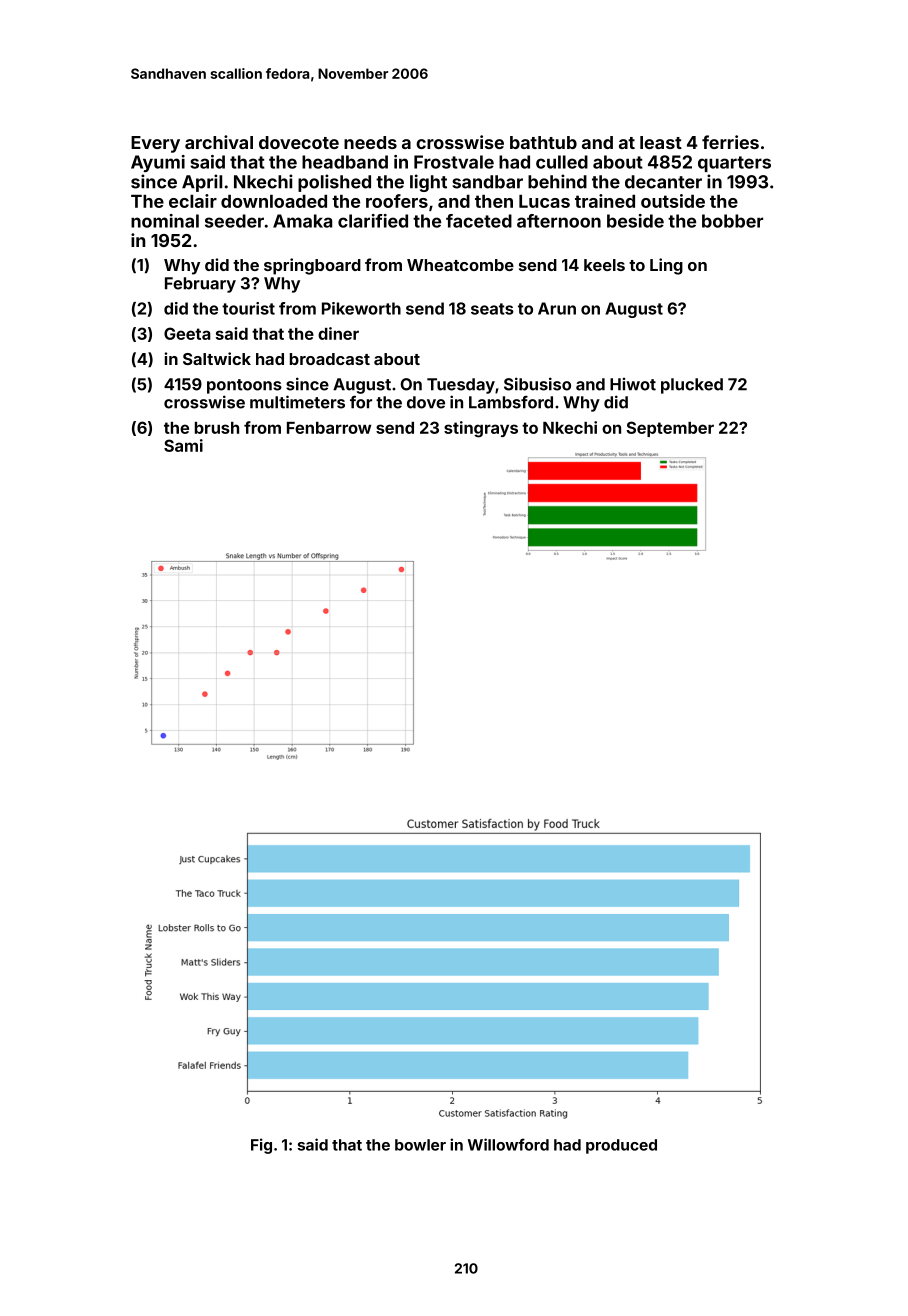 The width and height of the document is (908, 1316). Describe the element at coordinates (621, 1146) in the document. I see `produced` at that location.
